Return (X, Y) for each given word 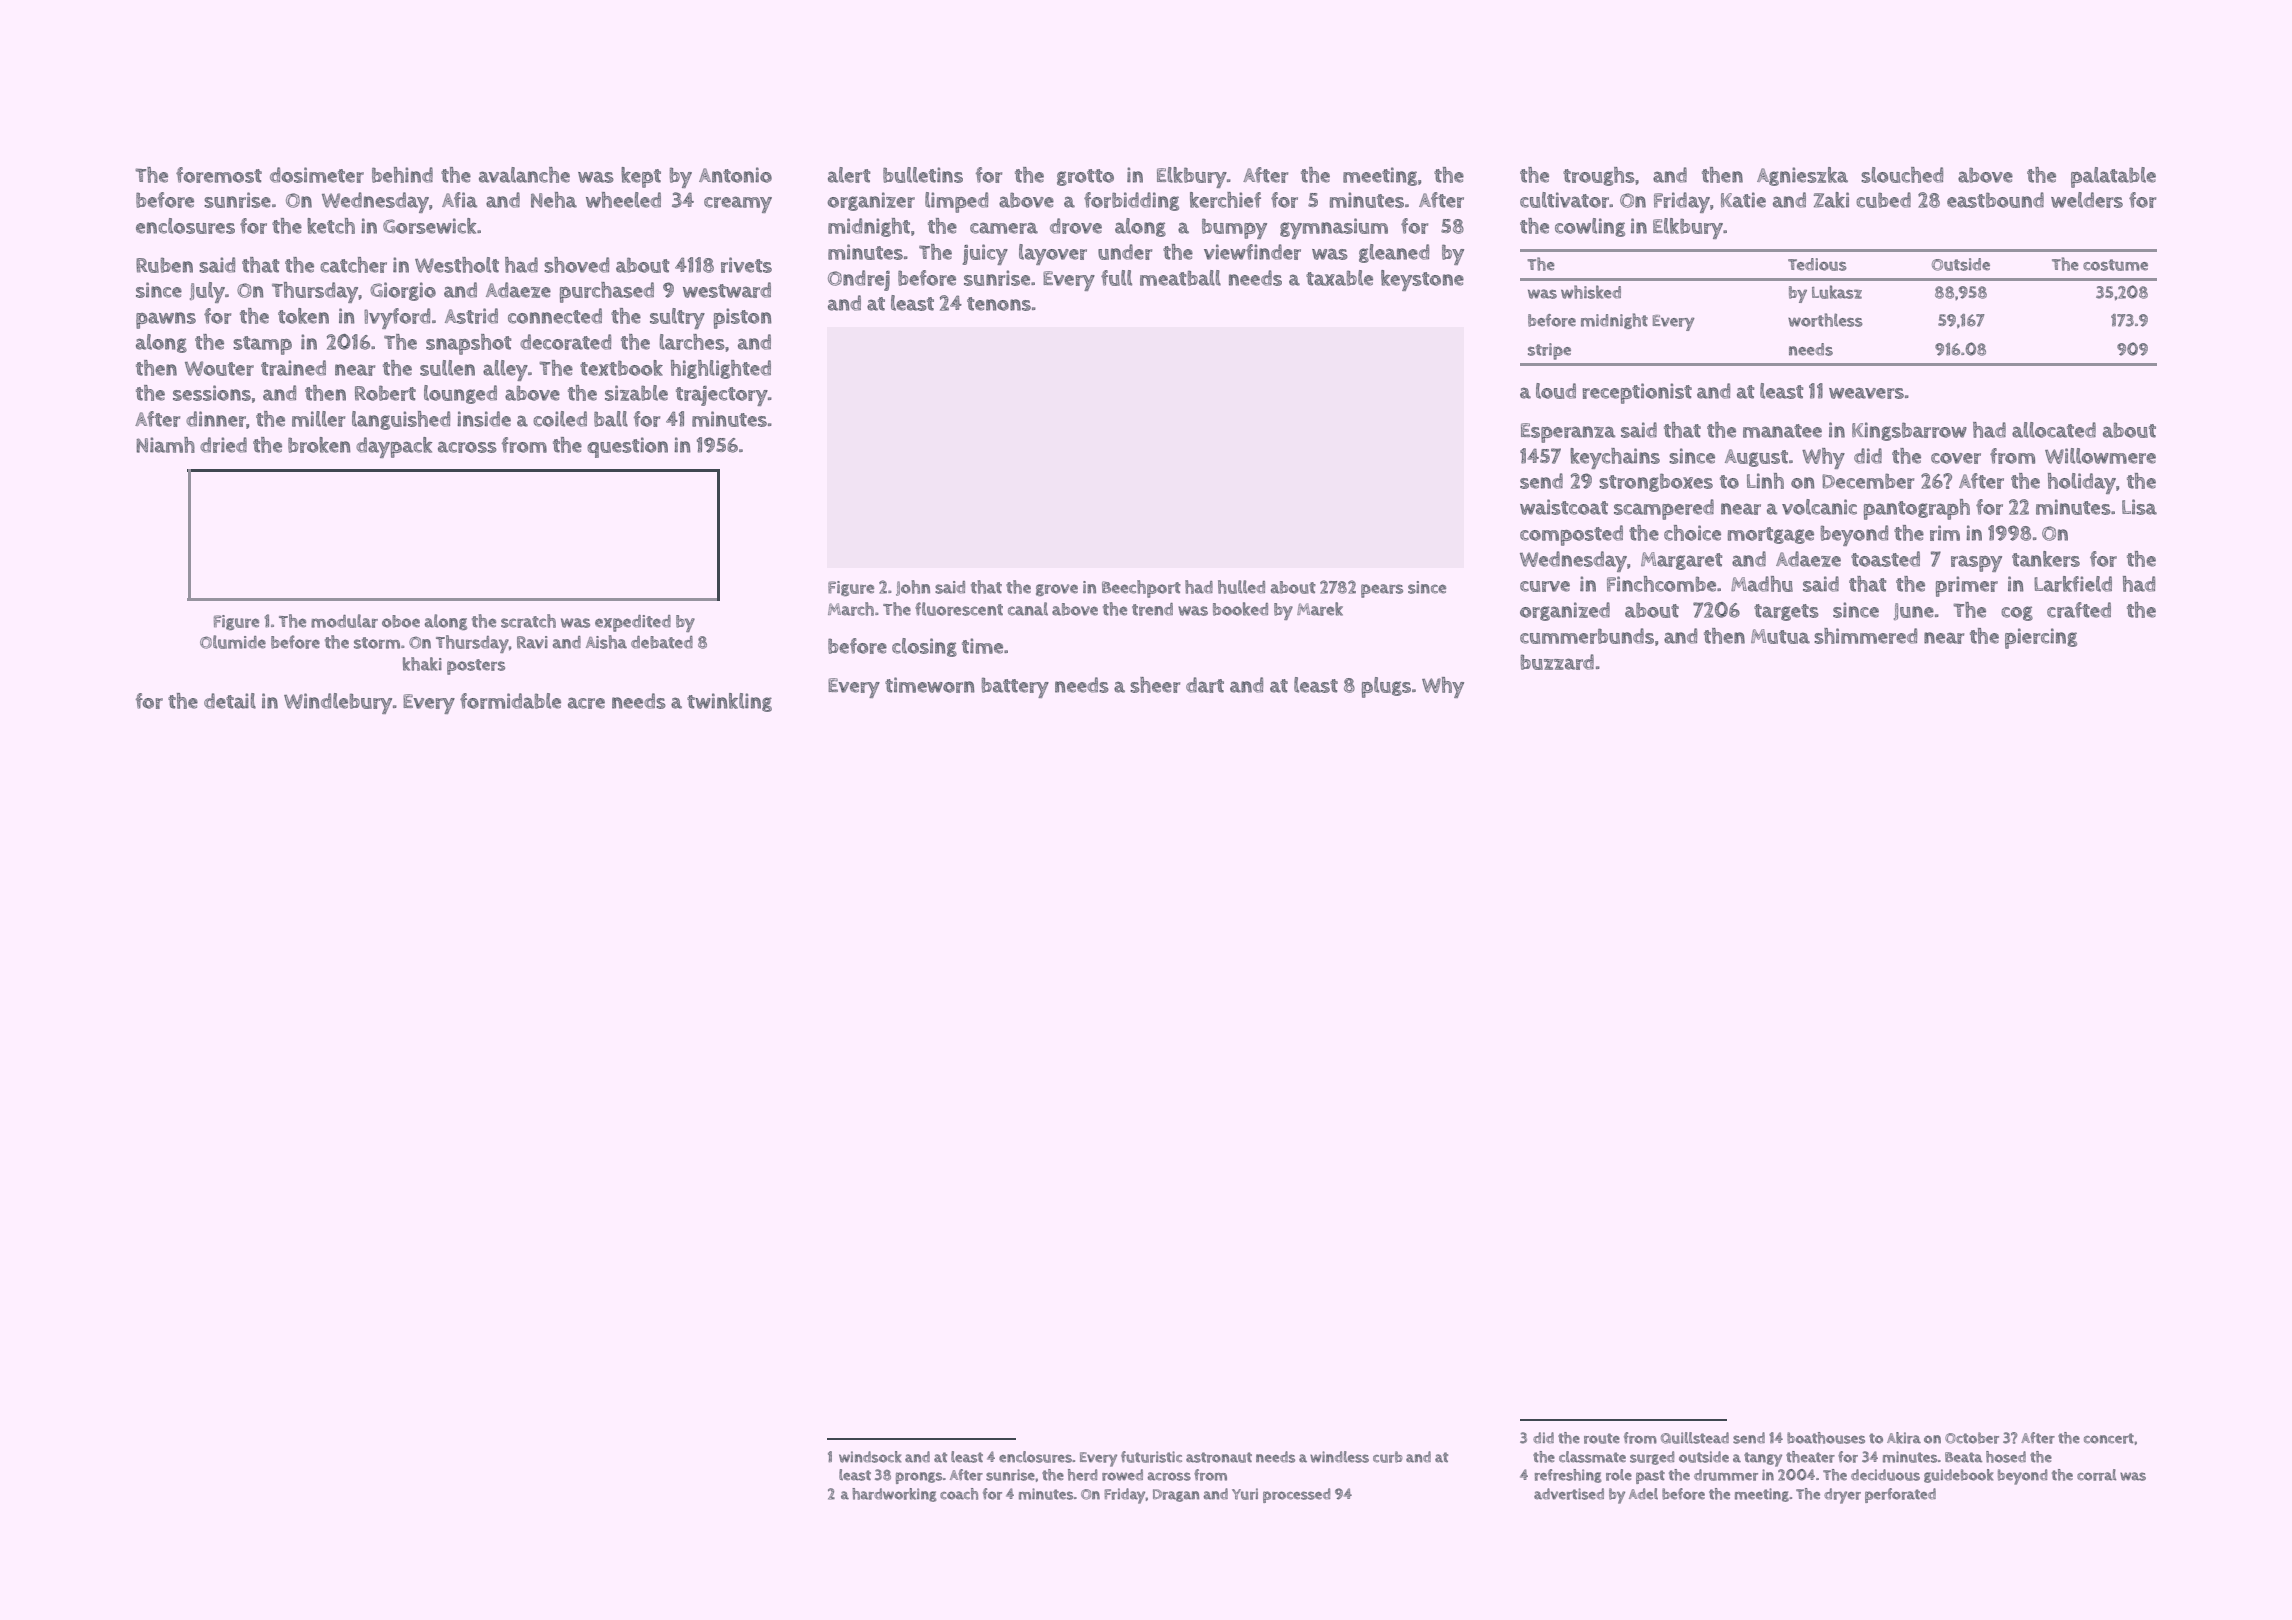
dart (1205, 685)
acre (586, 703)
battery (1015, 687)
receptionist (1637, 393)
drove (1076, 226)
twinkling (729, 702)
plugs (1386, 687)
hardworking (894, 1495)
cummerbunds (1587, 636)
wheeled (623, 200)
